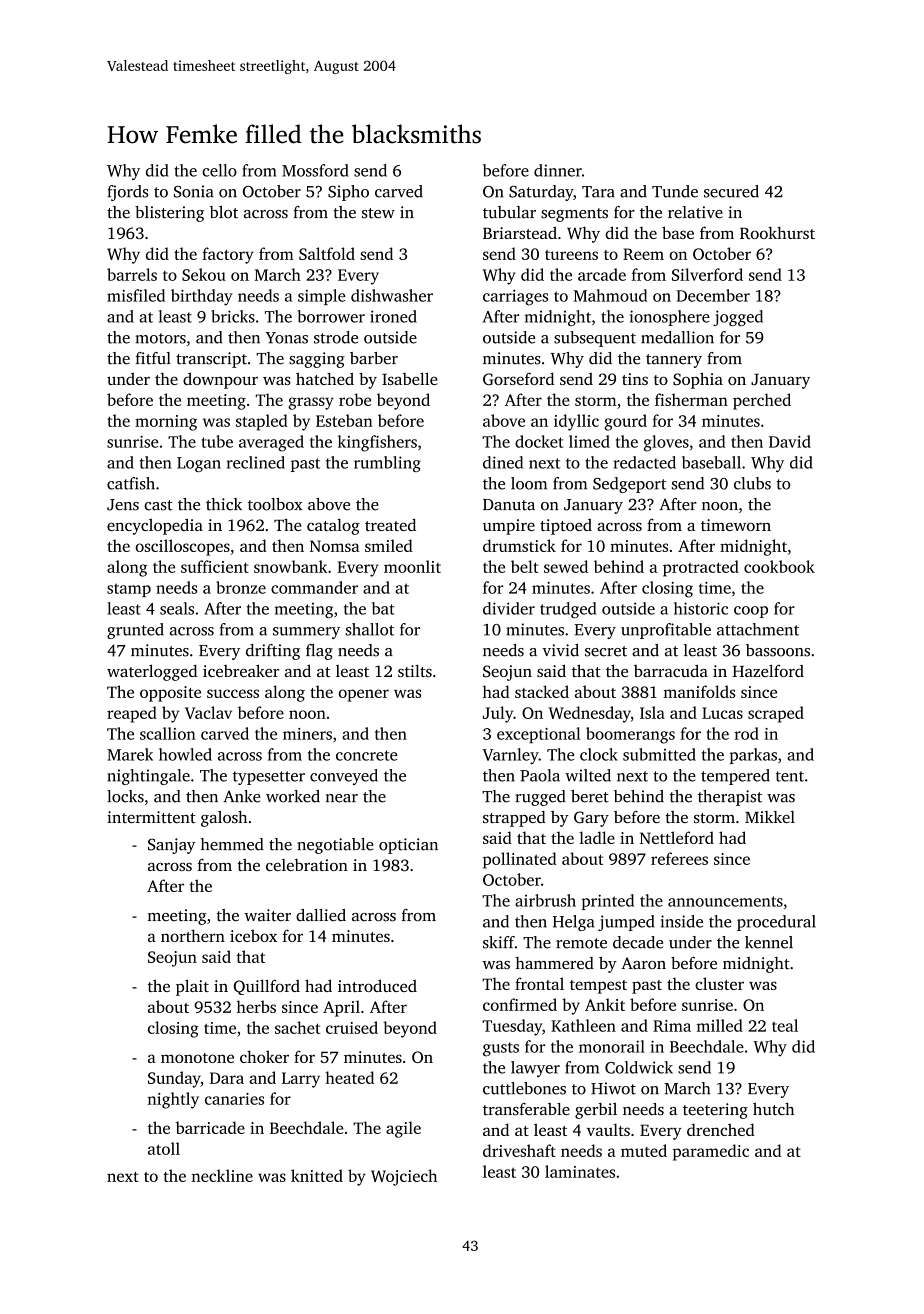 The height and width of the screenshot is (1314, 924). I want to click on northern, so click(193, 935).
